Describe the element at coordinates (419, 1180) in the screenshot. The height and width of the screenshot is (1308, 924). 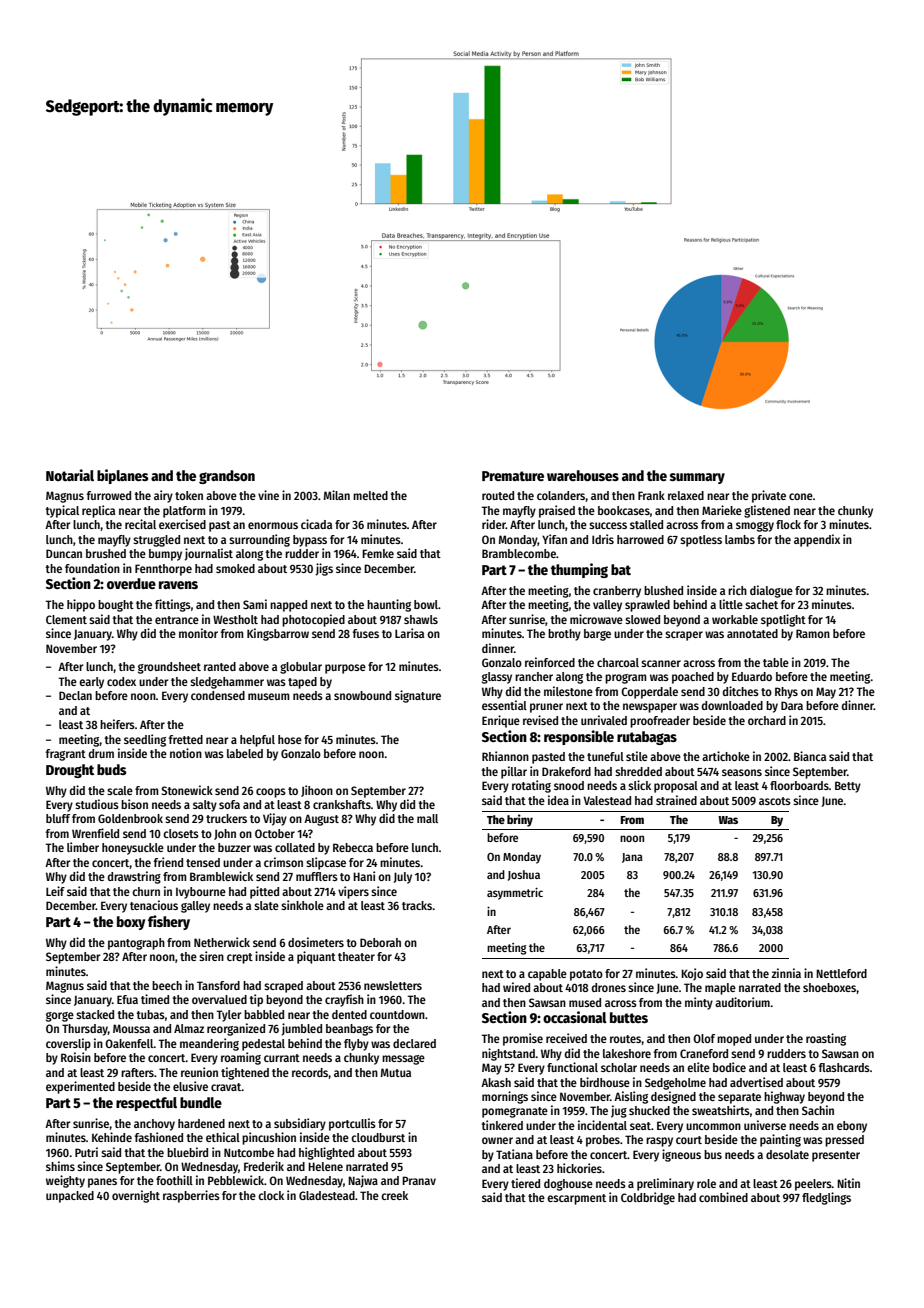
I see `Pranav` at that location.
